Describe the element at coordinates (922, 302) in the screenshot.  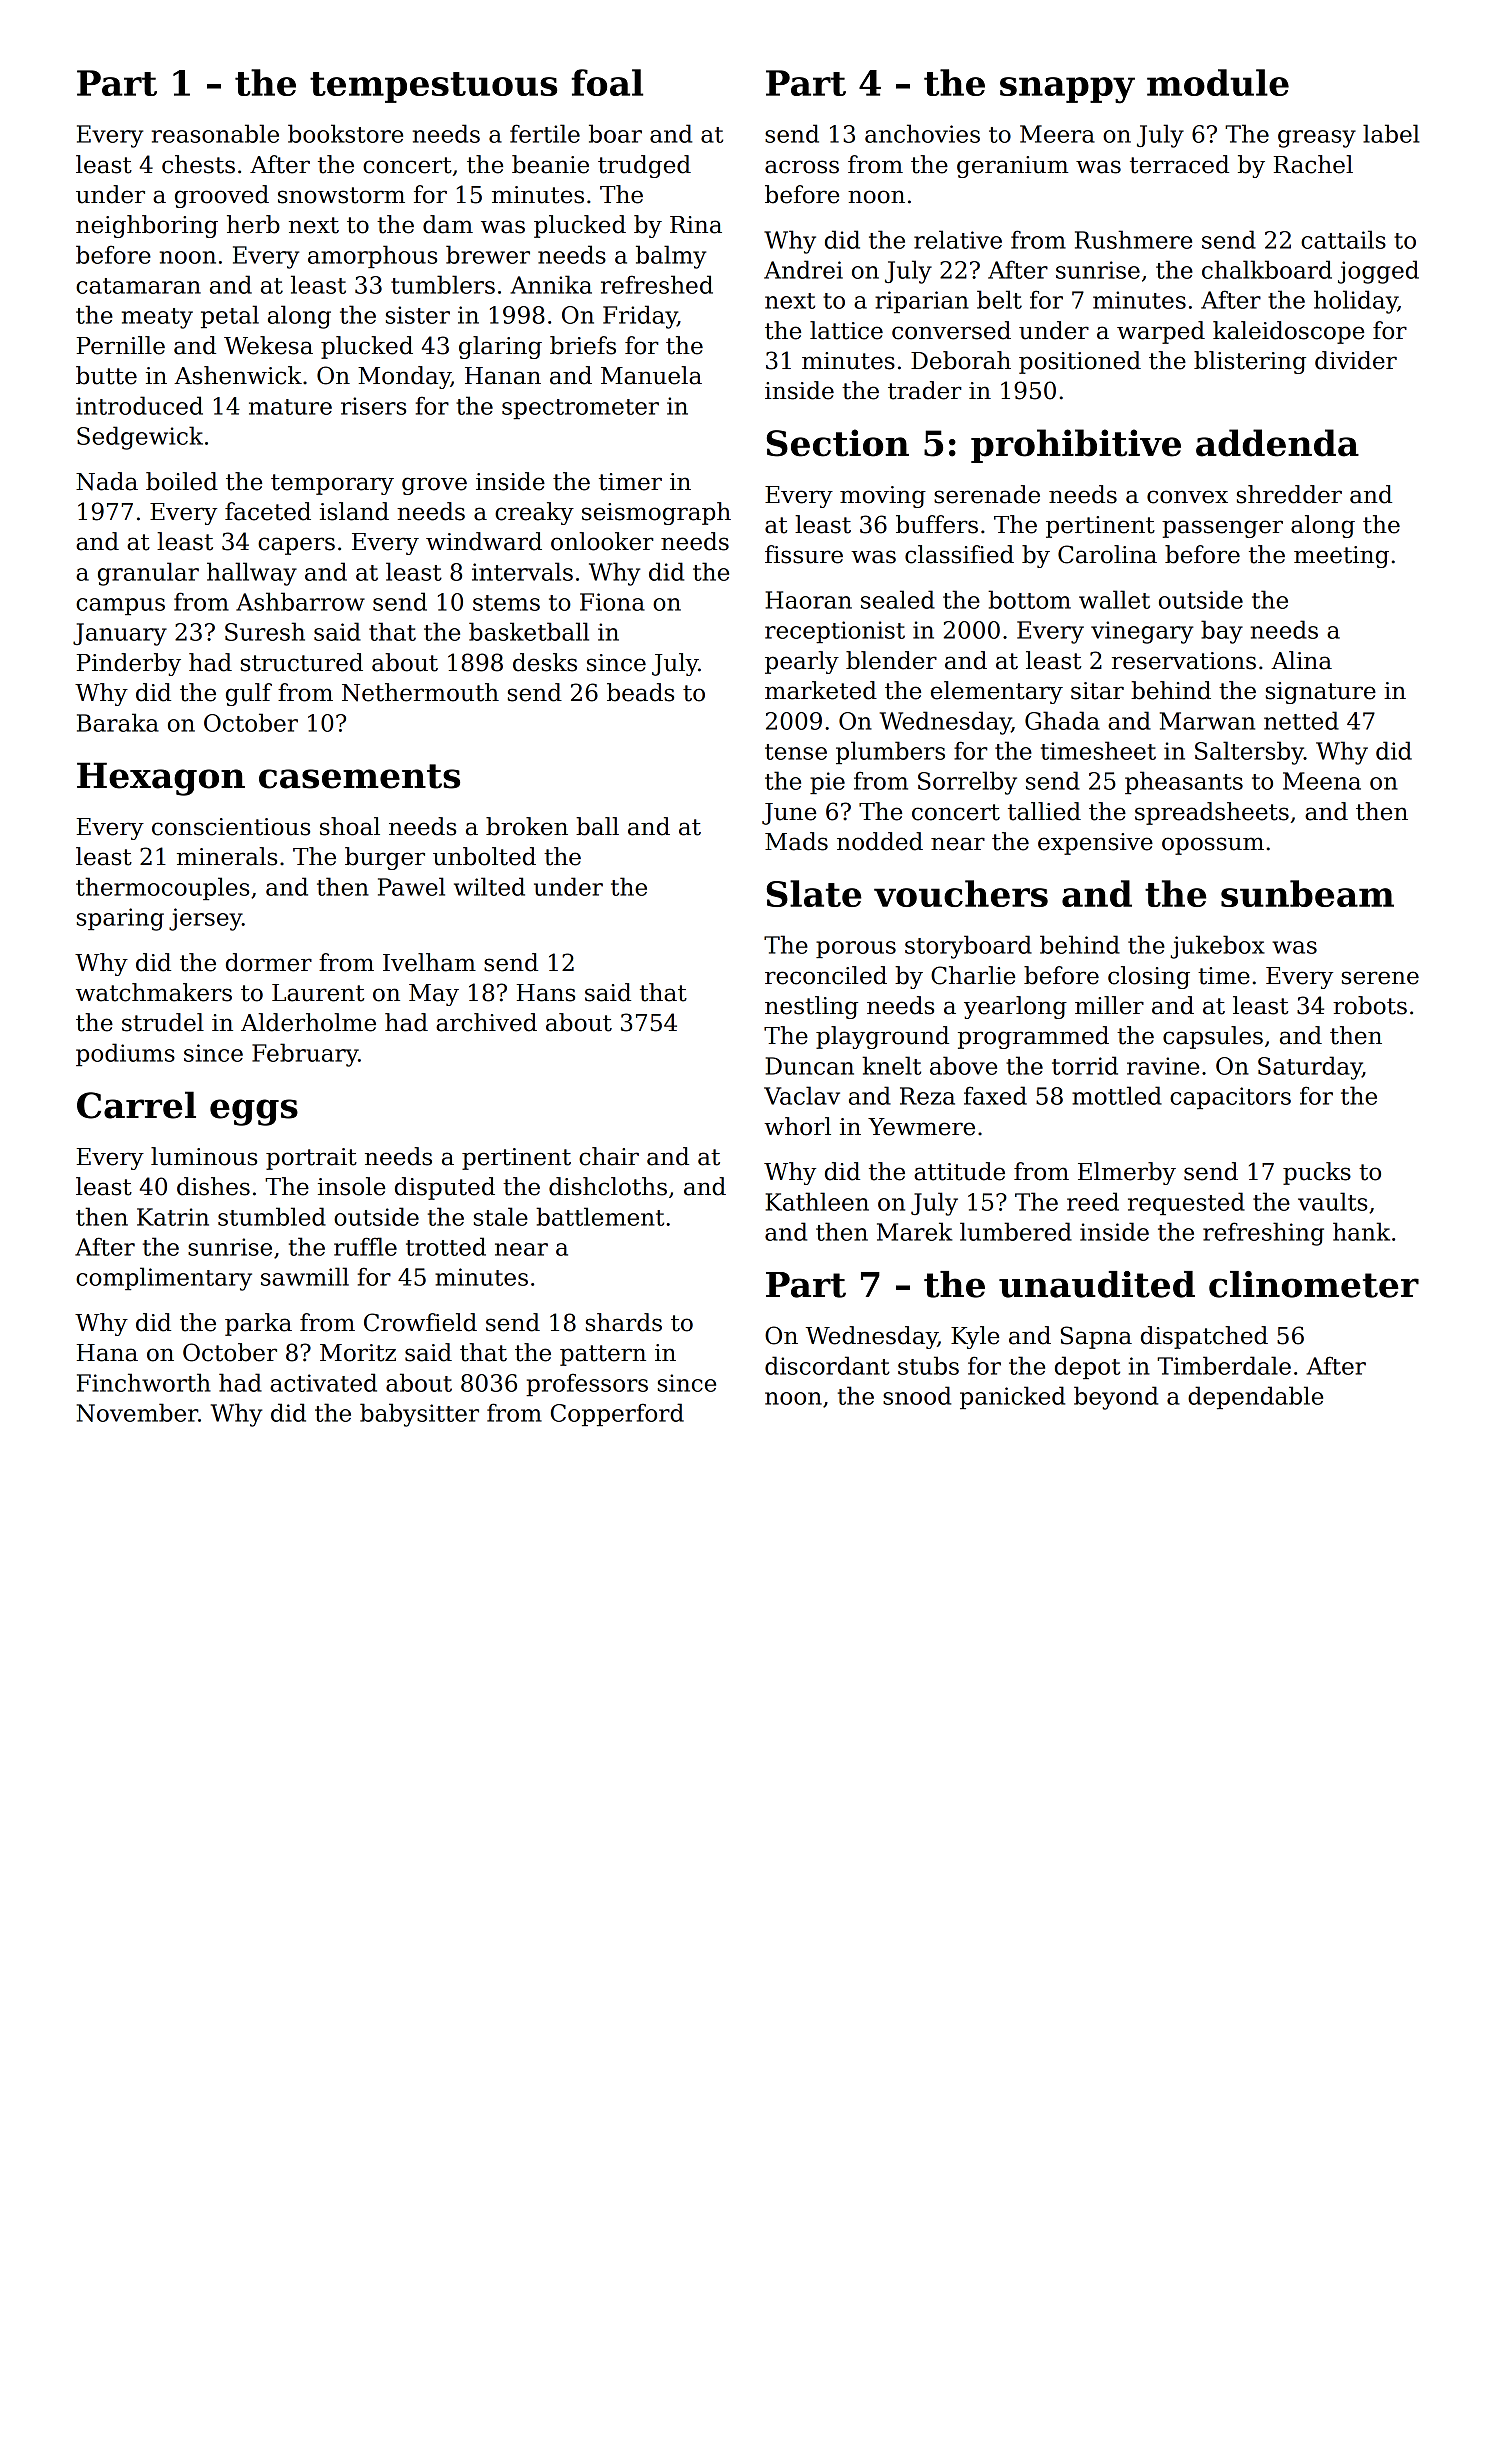
I see `riparian` at that location.
